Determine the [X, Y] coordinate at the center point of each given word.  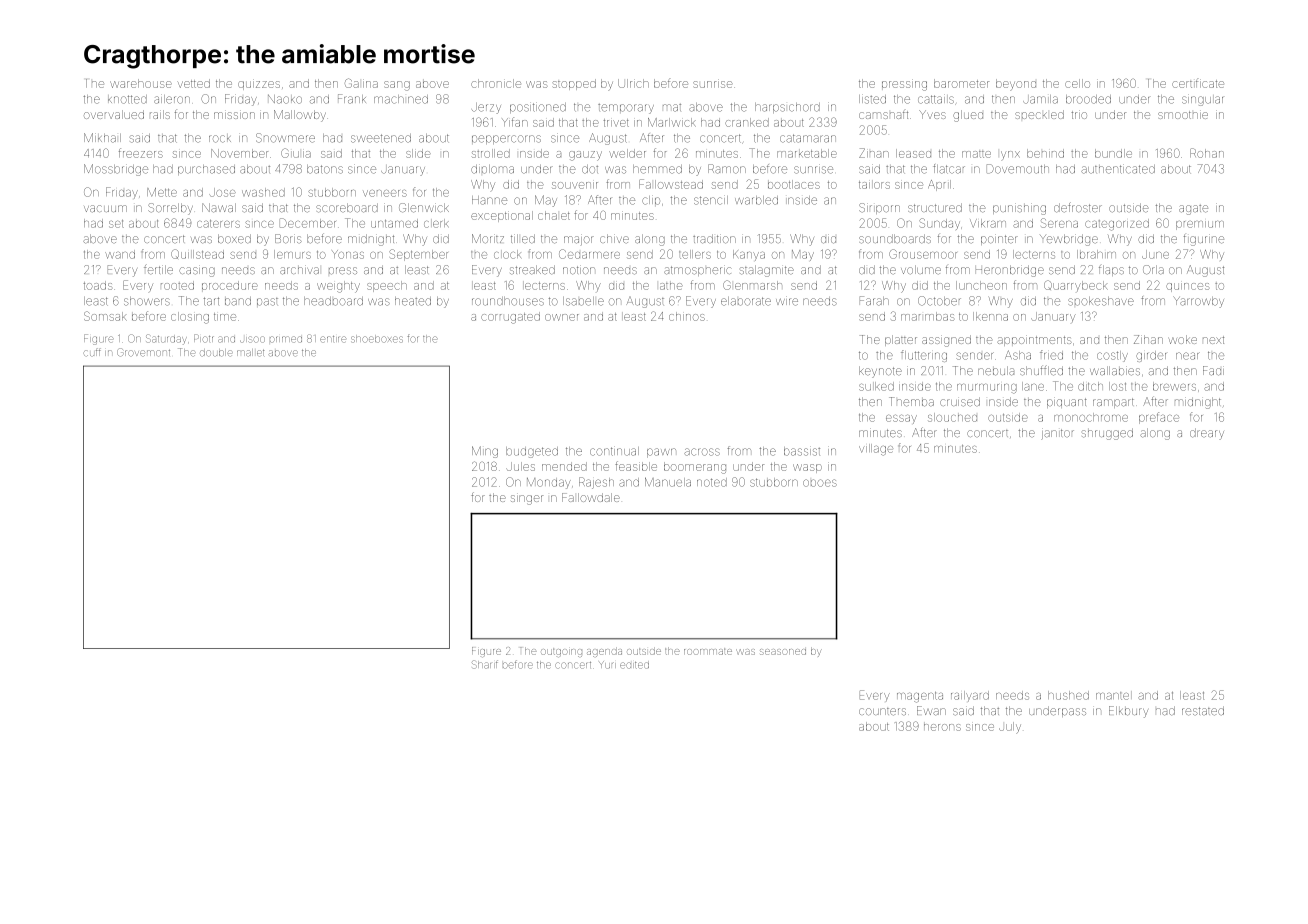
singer [527, 500]
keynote [880, 372]
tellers [695, 254]
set [116, 224]
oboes [820, 483]
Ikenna [990, 316]
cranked [747, 122]
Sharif [485, 664]
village [876, 450]
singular [1202, 101]
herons [942, 727]
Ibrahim [1096, 254]
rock [220, 139]
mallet [250, 352]
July [1010, 728]
